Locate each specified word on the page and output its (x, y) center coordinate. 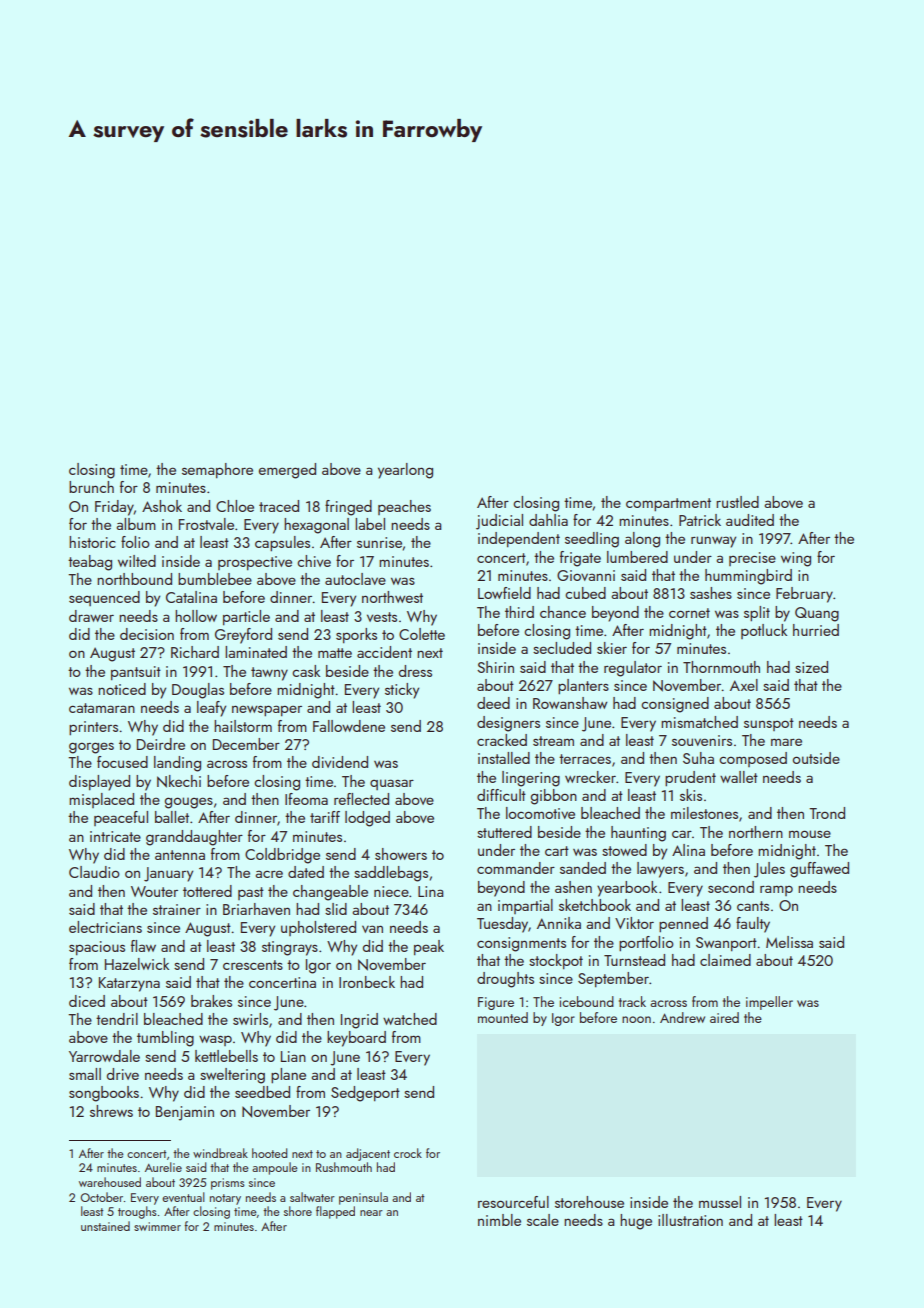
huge (636, 1222)
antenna (180, 855)
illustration (690, 1220)
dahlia (548, 520)
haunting (638, 834)
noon (636, 1019)
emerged (287, 471)
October (101, 1197)
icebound (587, 1001)
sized (811, 667)
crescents (253, 965)
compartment (668, 505)
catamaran (102, 708)
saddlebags (391, 874)
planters (583, 687)
